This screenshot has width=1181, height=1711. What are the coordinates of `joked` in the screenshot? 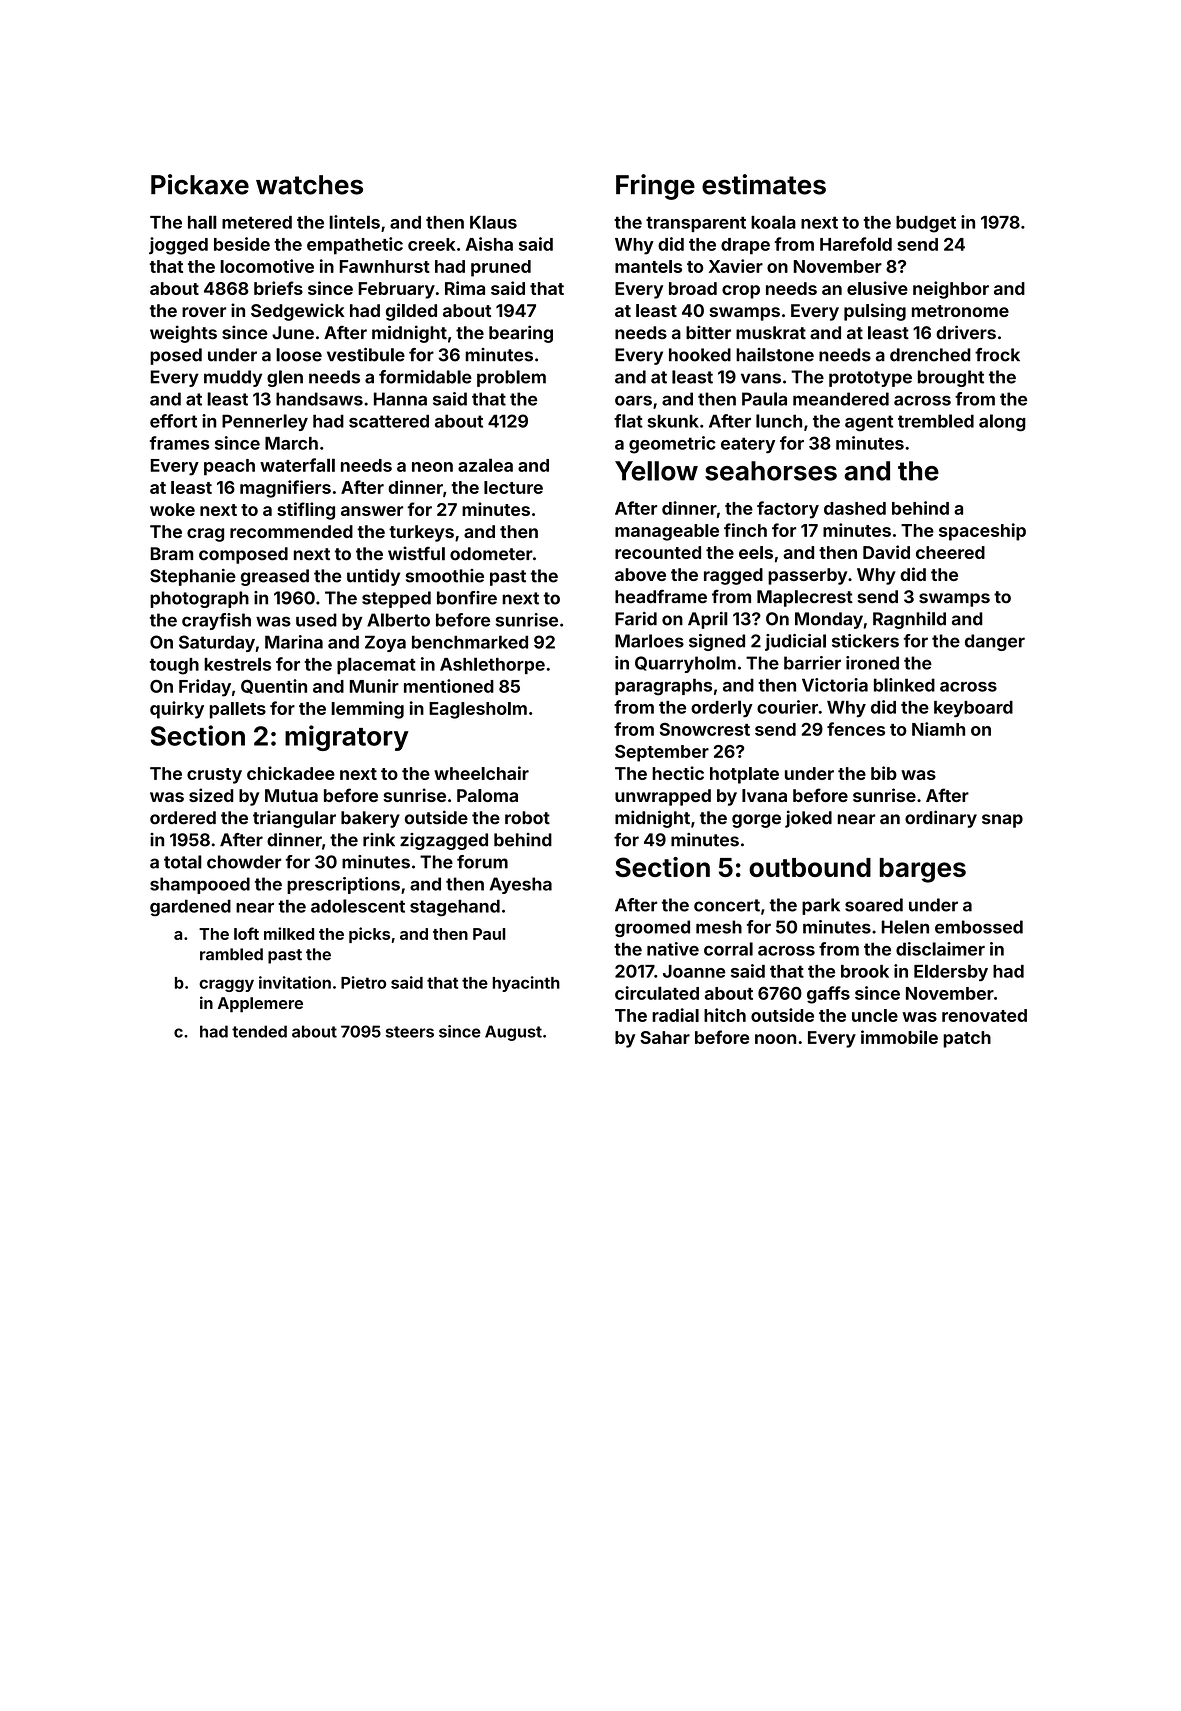 It's located at (808, 819).
